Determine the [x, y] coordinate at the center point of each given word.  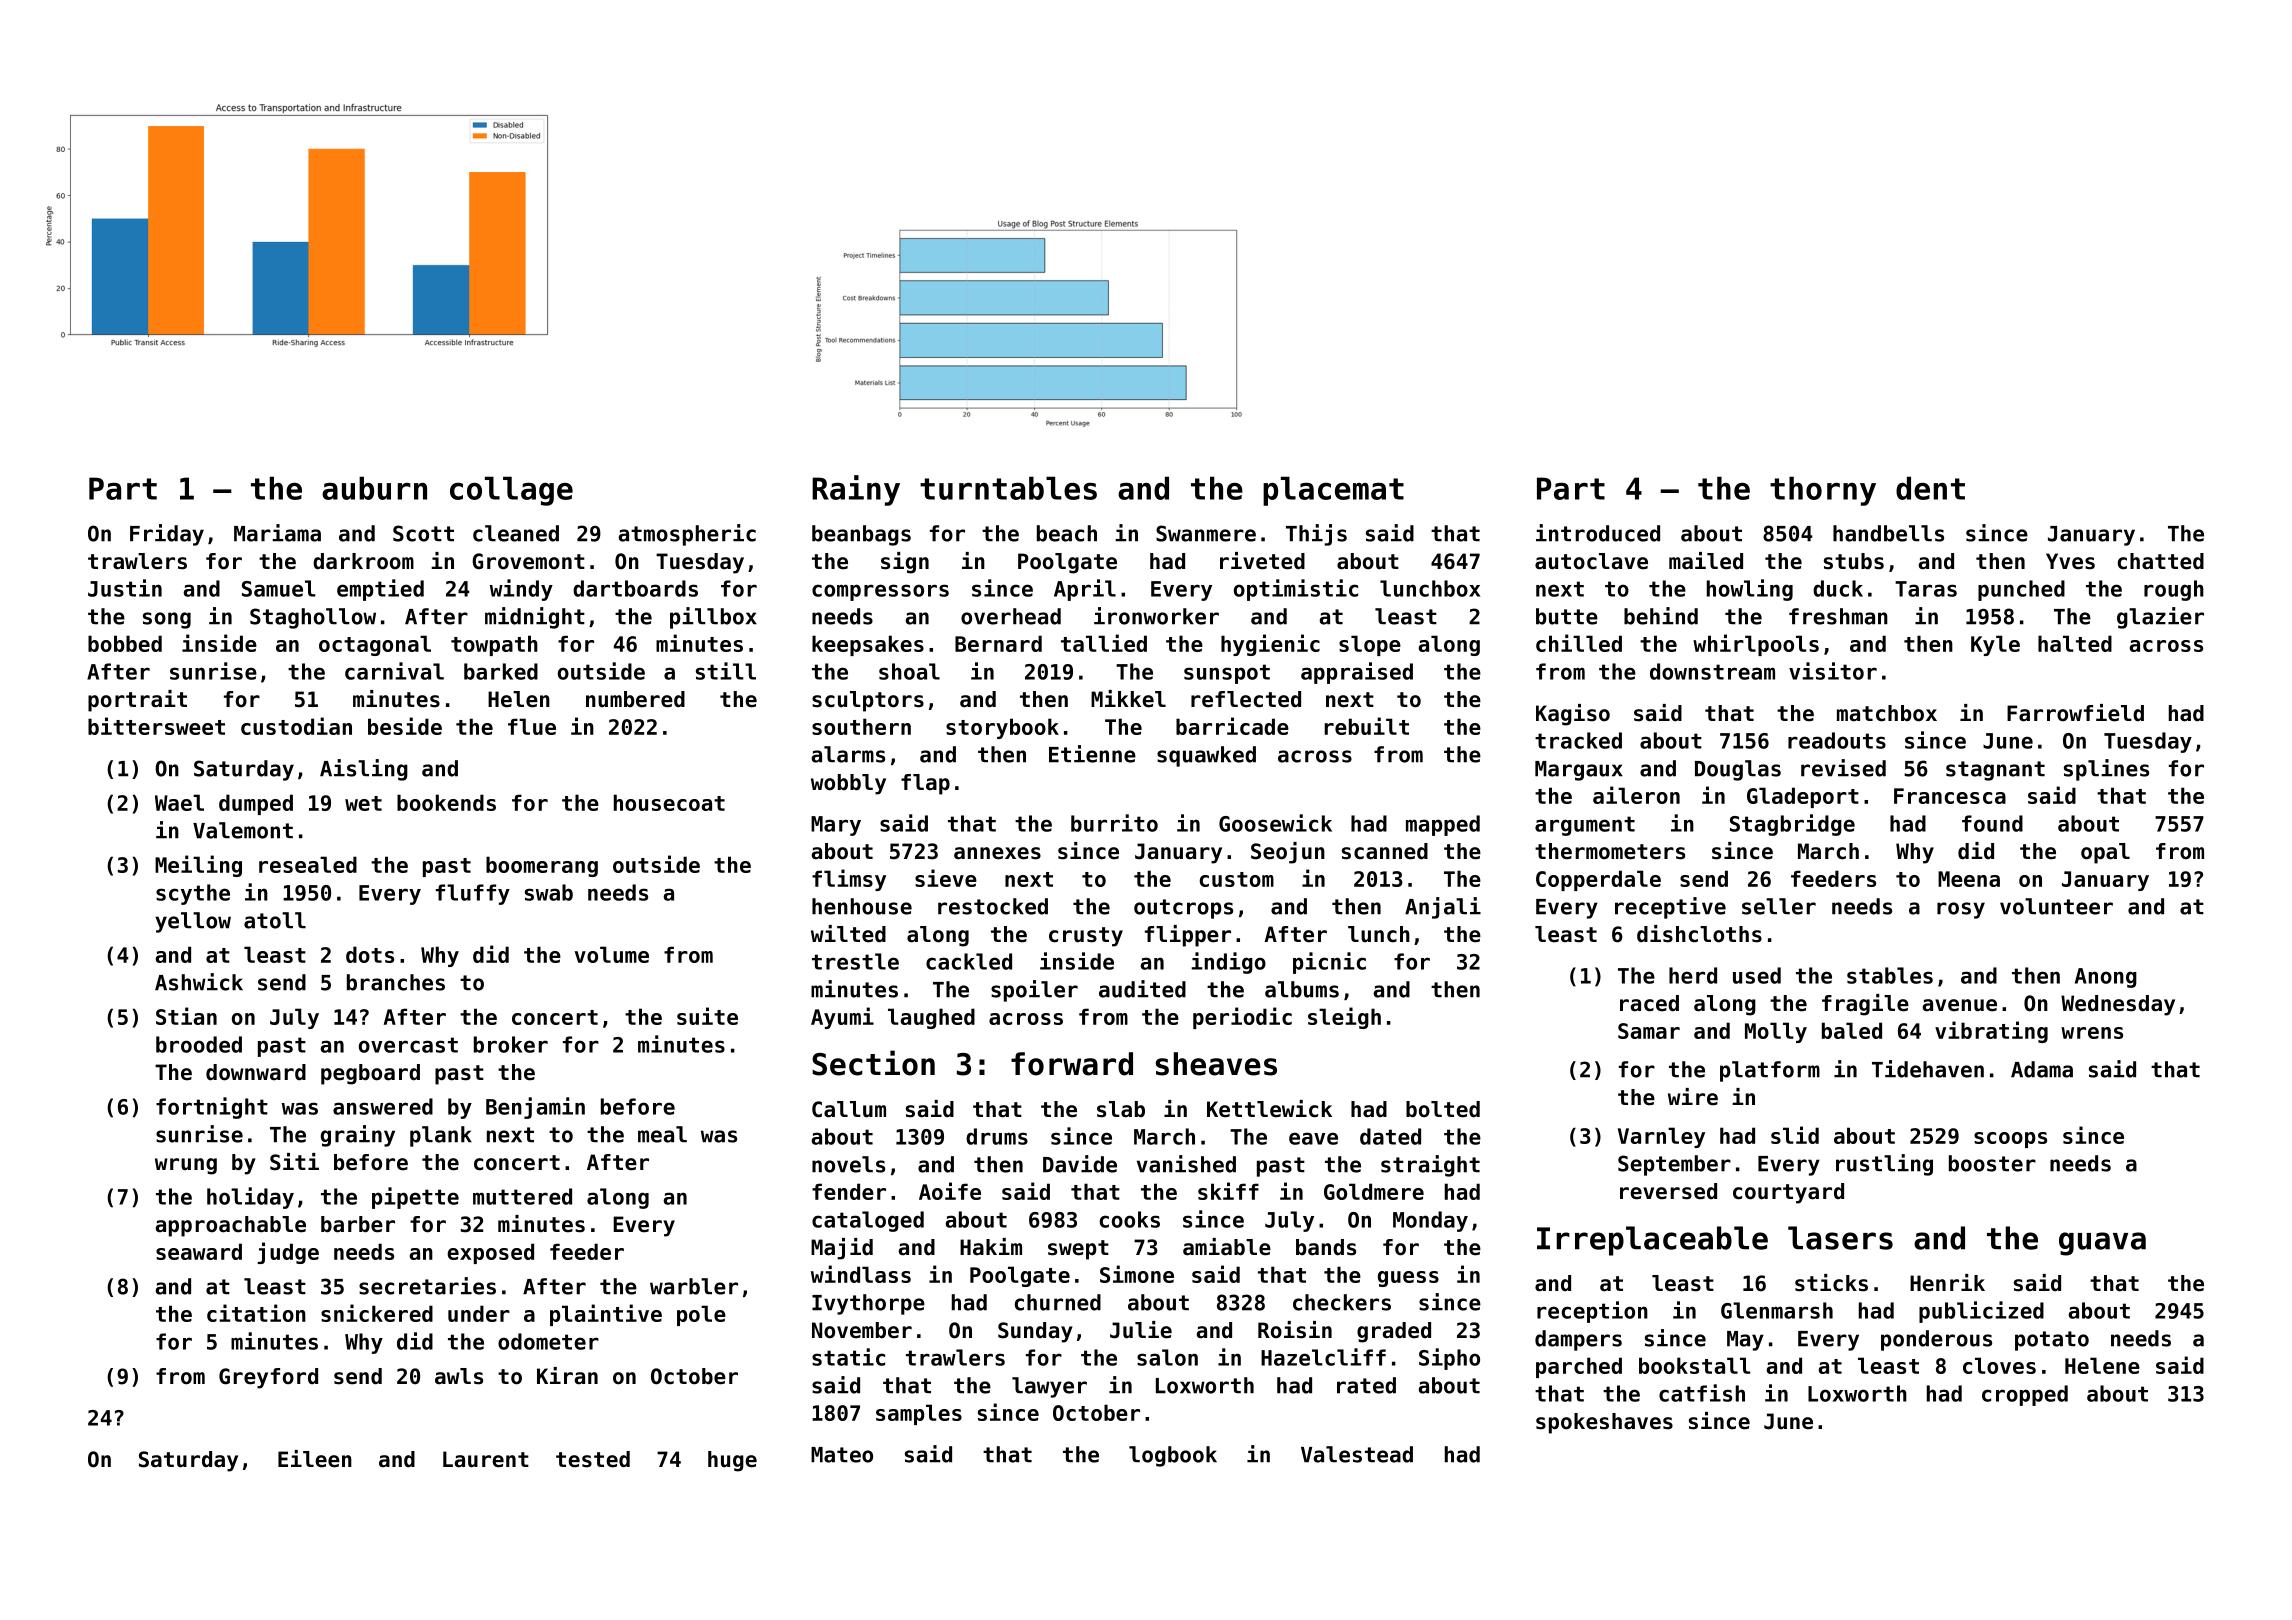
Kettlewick [1269, 1109]
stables [1890, 975]
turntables [1008, 488]
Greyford [268, 1378]
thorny [1823, 491]
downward [256, 1072]
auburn [374, 488]
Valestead [1357, 1454]
